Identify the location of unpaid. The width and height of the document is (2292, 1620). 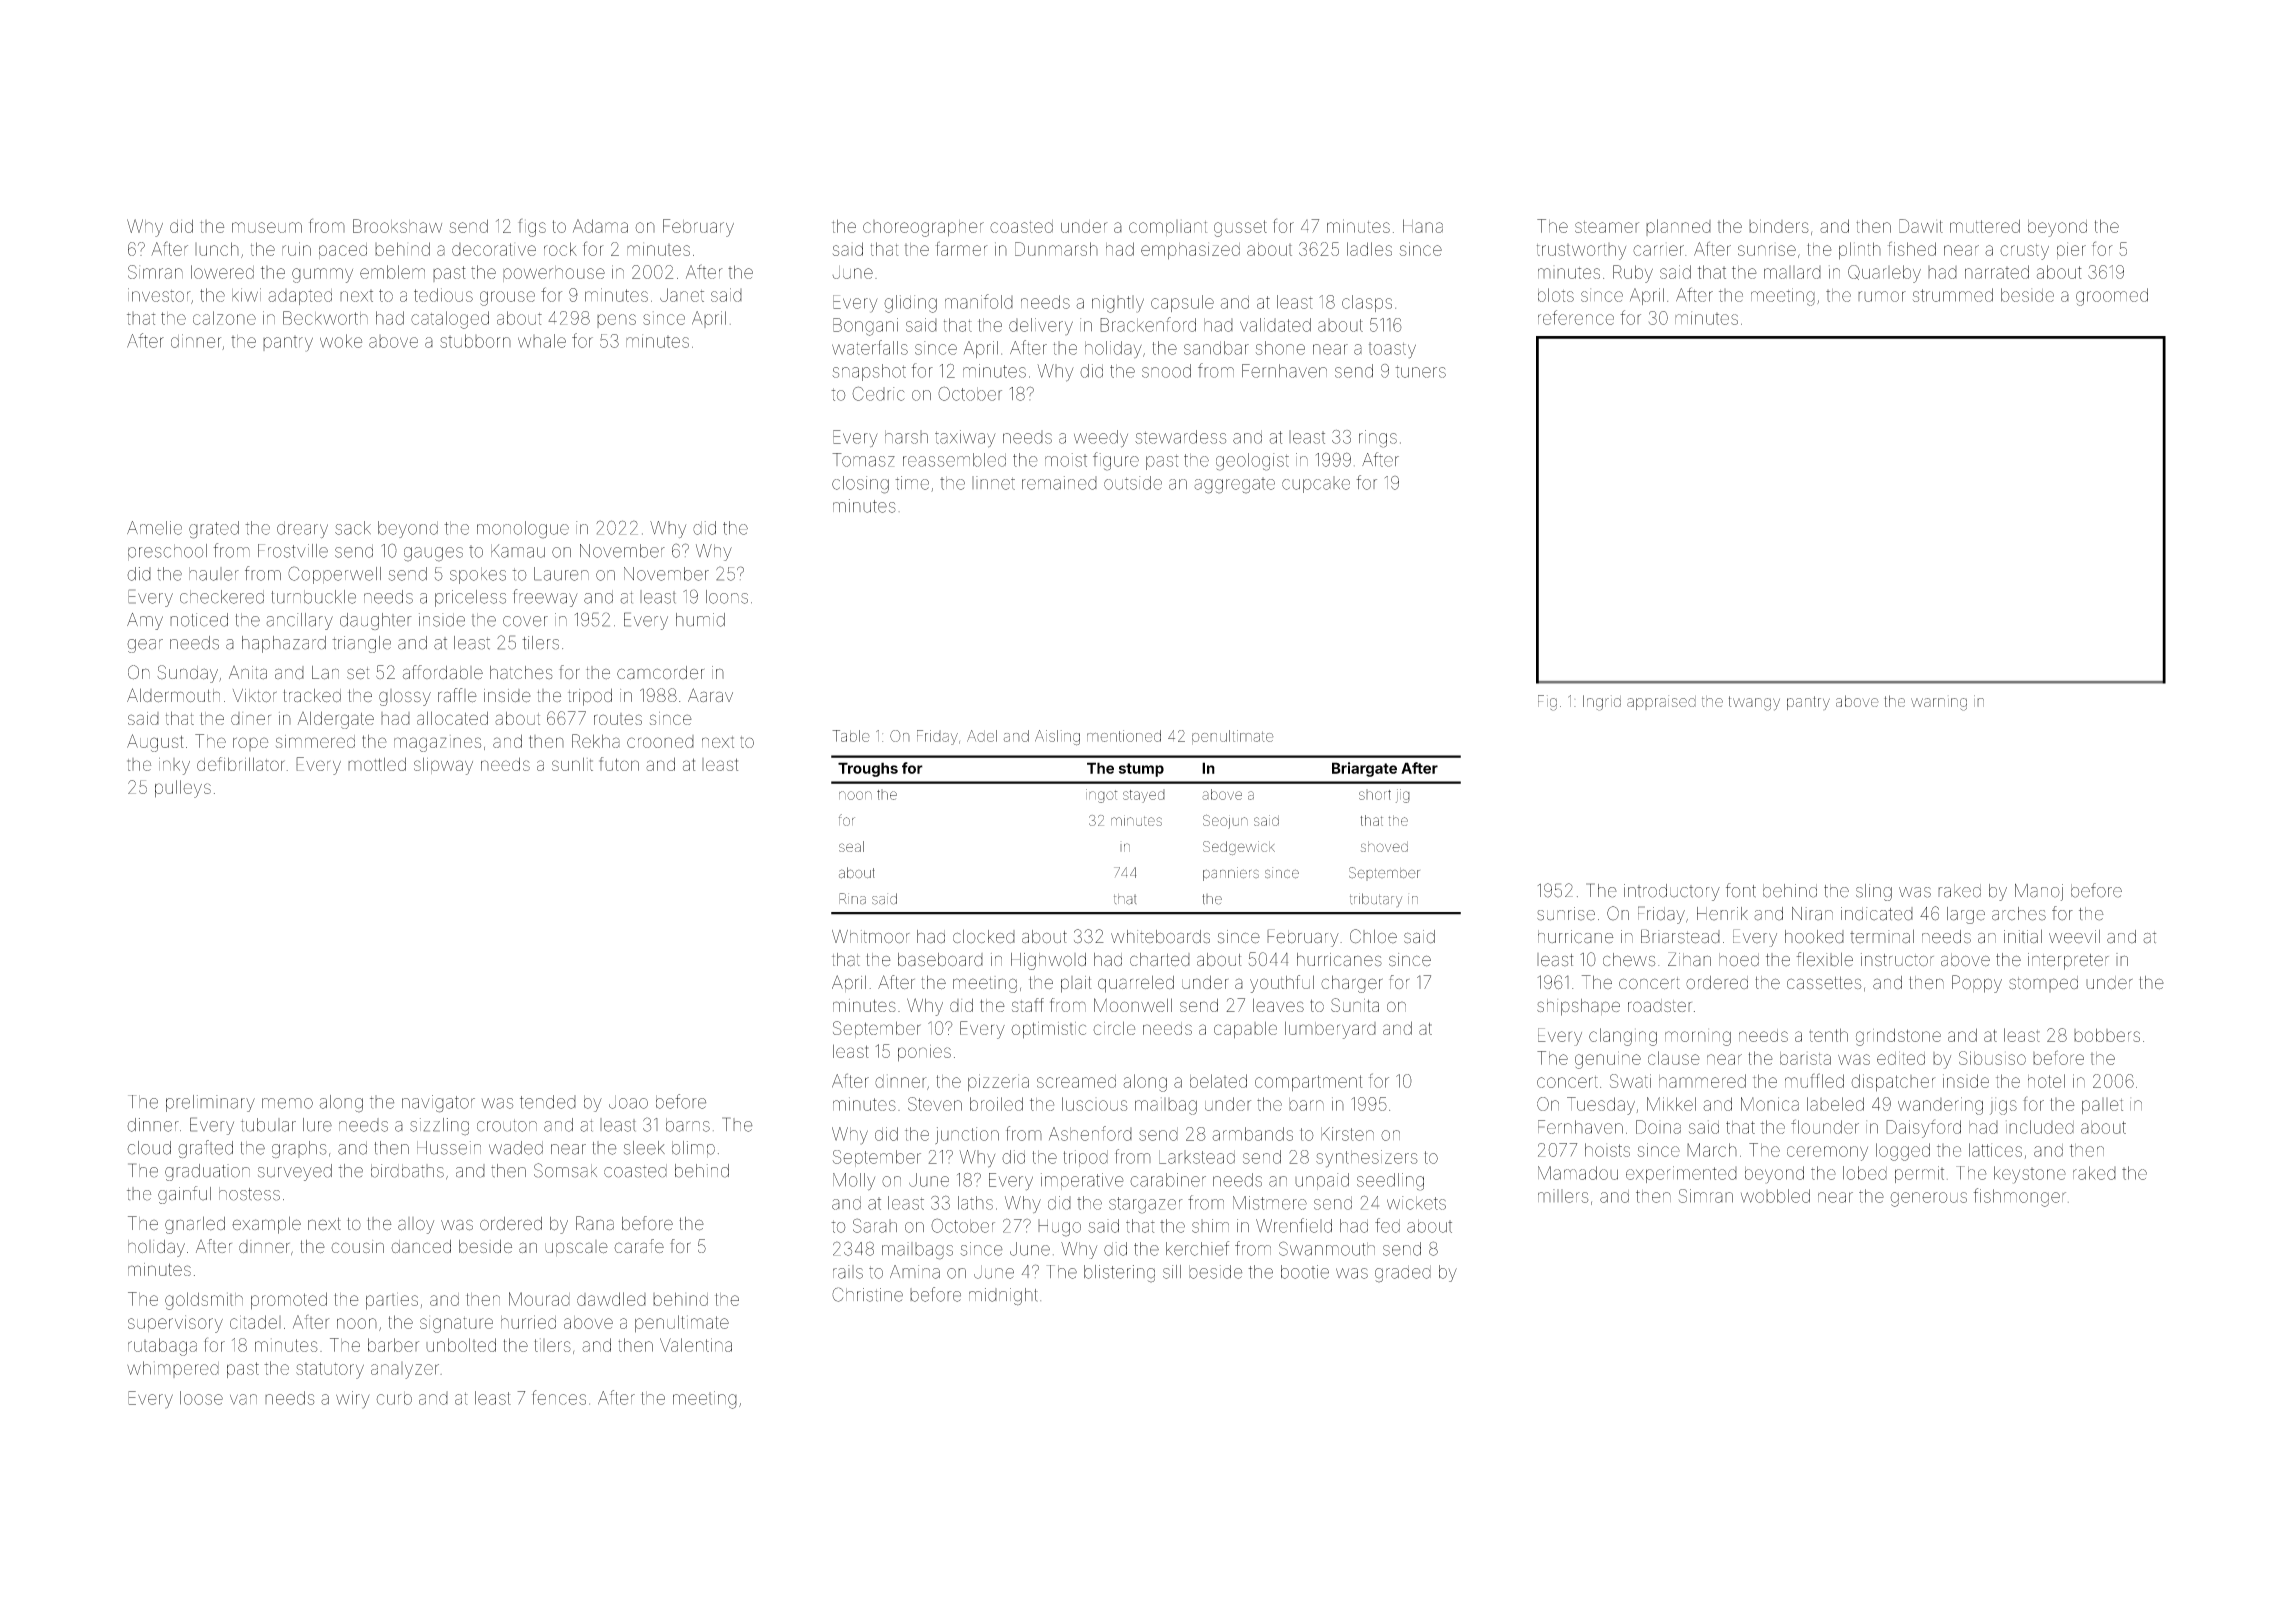
(1322, 1181).
